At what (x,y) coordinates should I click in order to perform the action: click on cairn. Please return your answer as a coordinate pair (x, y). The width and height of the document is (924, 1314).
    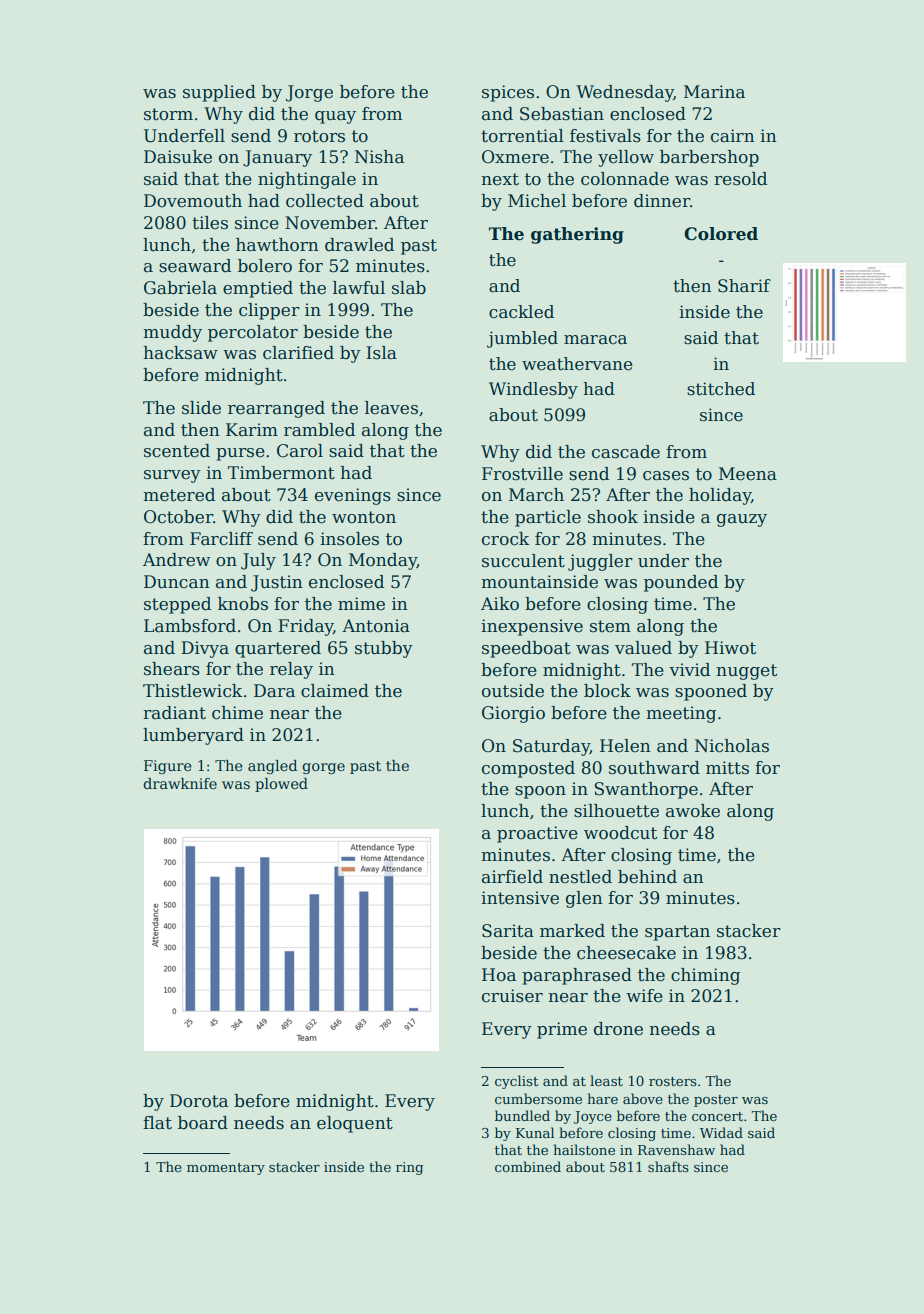
    Looking at the image, I should click on (733, 136).
